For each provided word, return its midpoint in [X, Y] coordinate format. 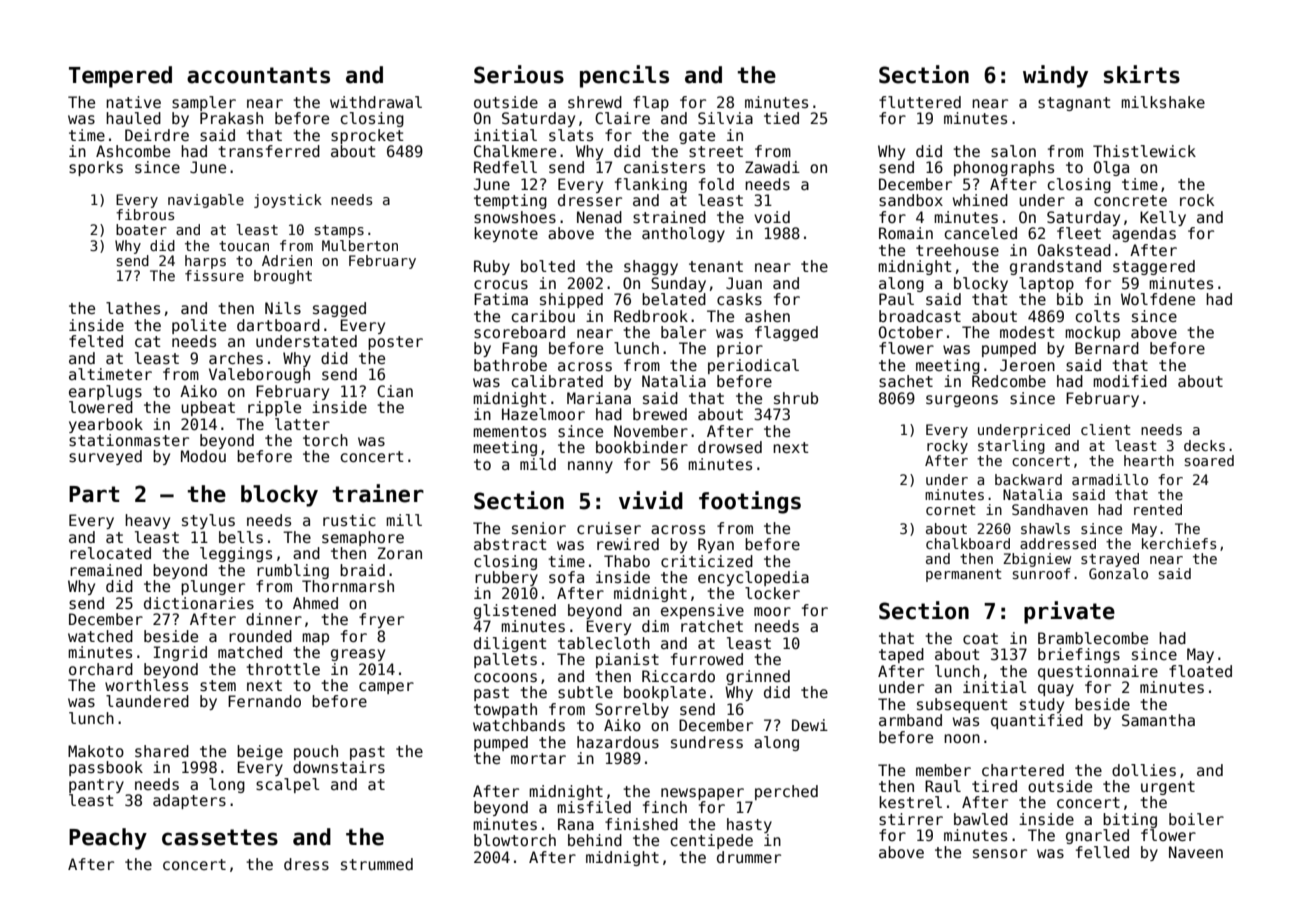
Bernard [1107, 348]
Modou [203, 456]
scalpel [288, 785]
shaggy [651, 267]
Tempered [120, 77]
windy [1055, 76]
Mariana [599, 398]
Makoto [96, 751]
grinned [758, 677]
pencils [624, 76]
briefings [1079, 655]
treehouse [957, 250]
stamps [339, 231]
